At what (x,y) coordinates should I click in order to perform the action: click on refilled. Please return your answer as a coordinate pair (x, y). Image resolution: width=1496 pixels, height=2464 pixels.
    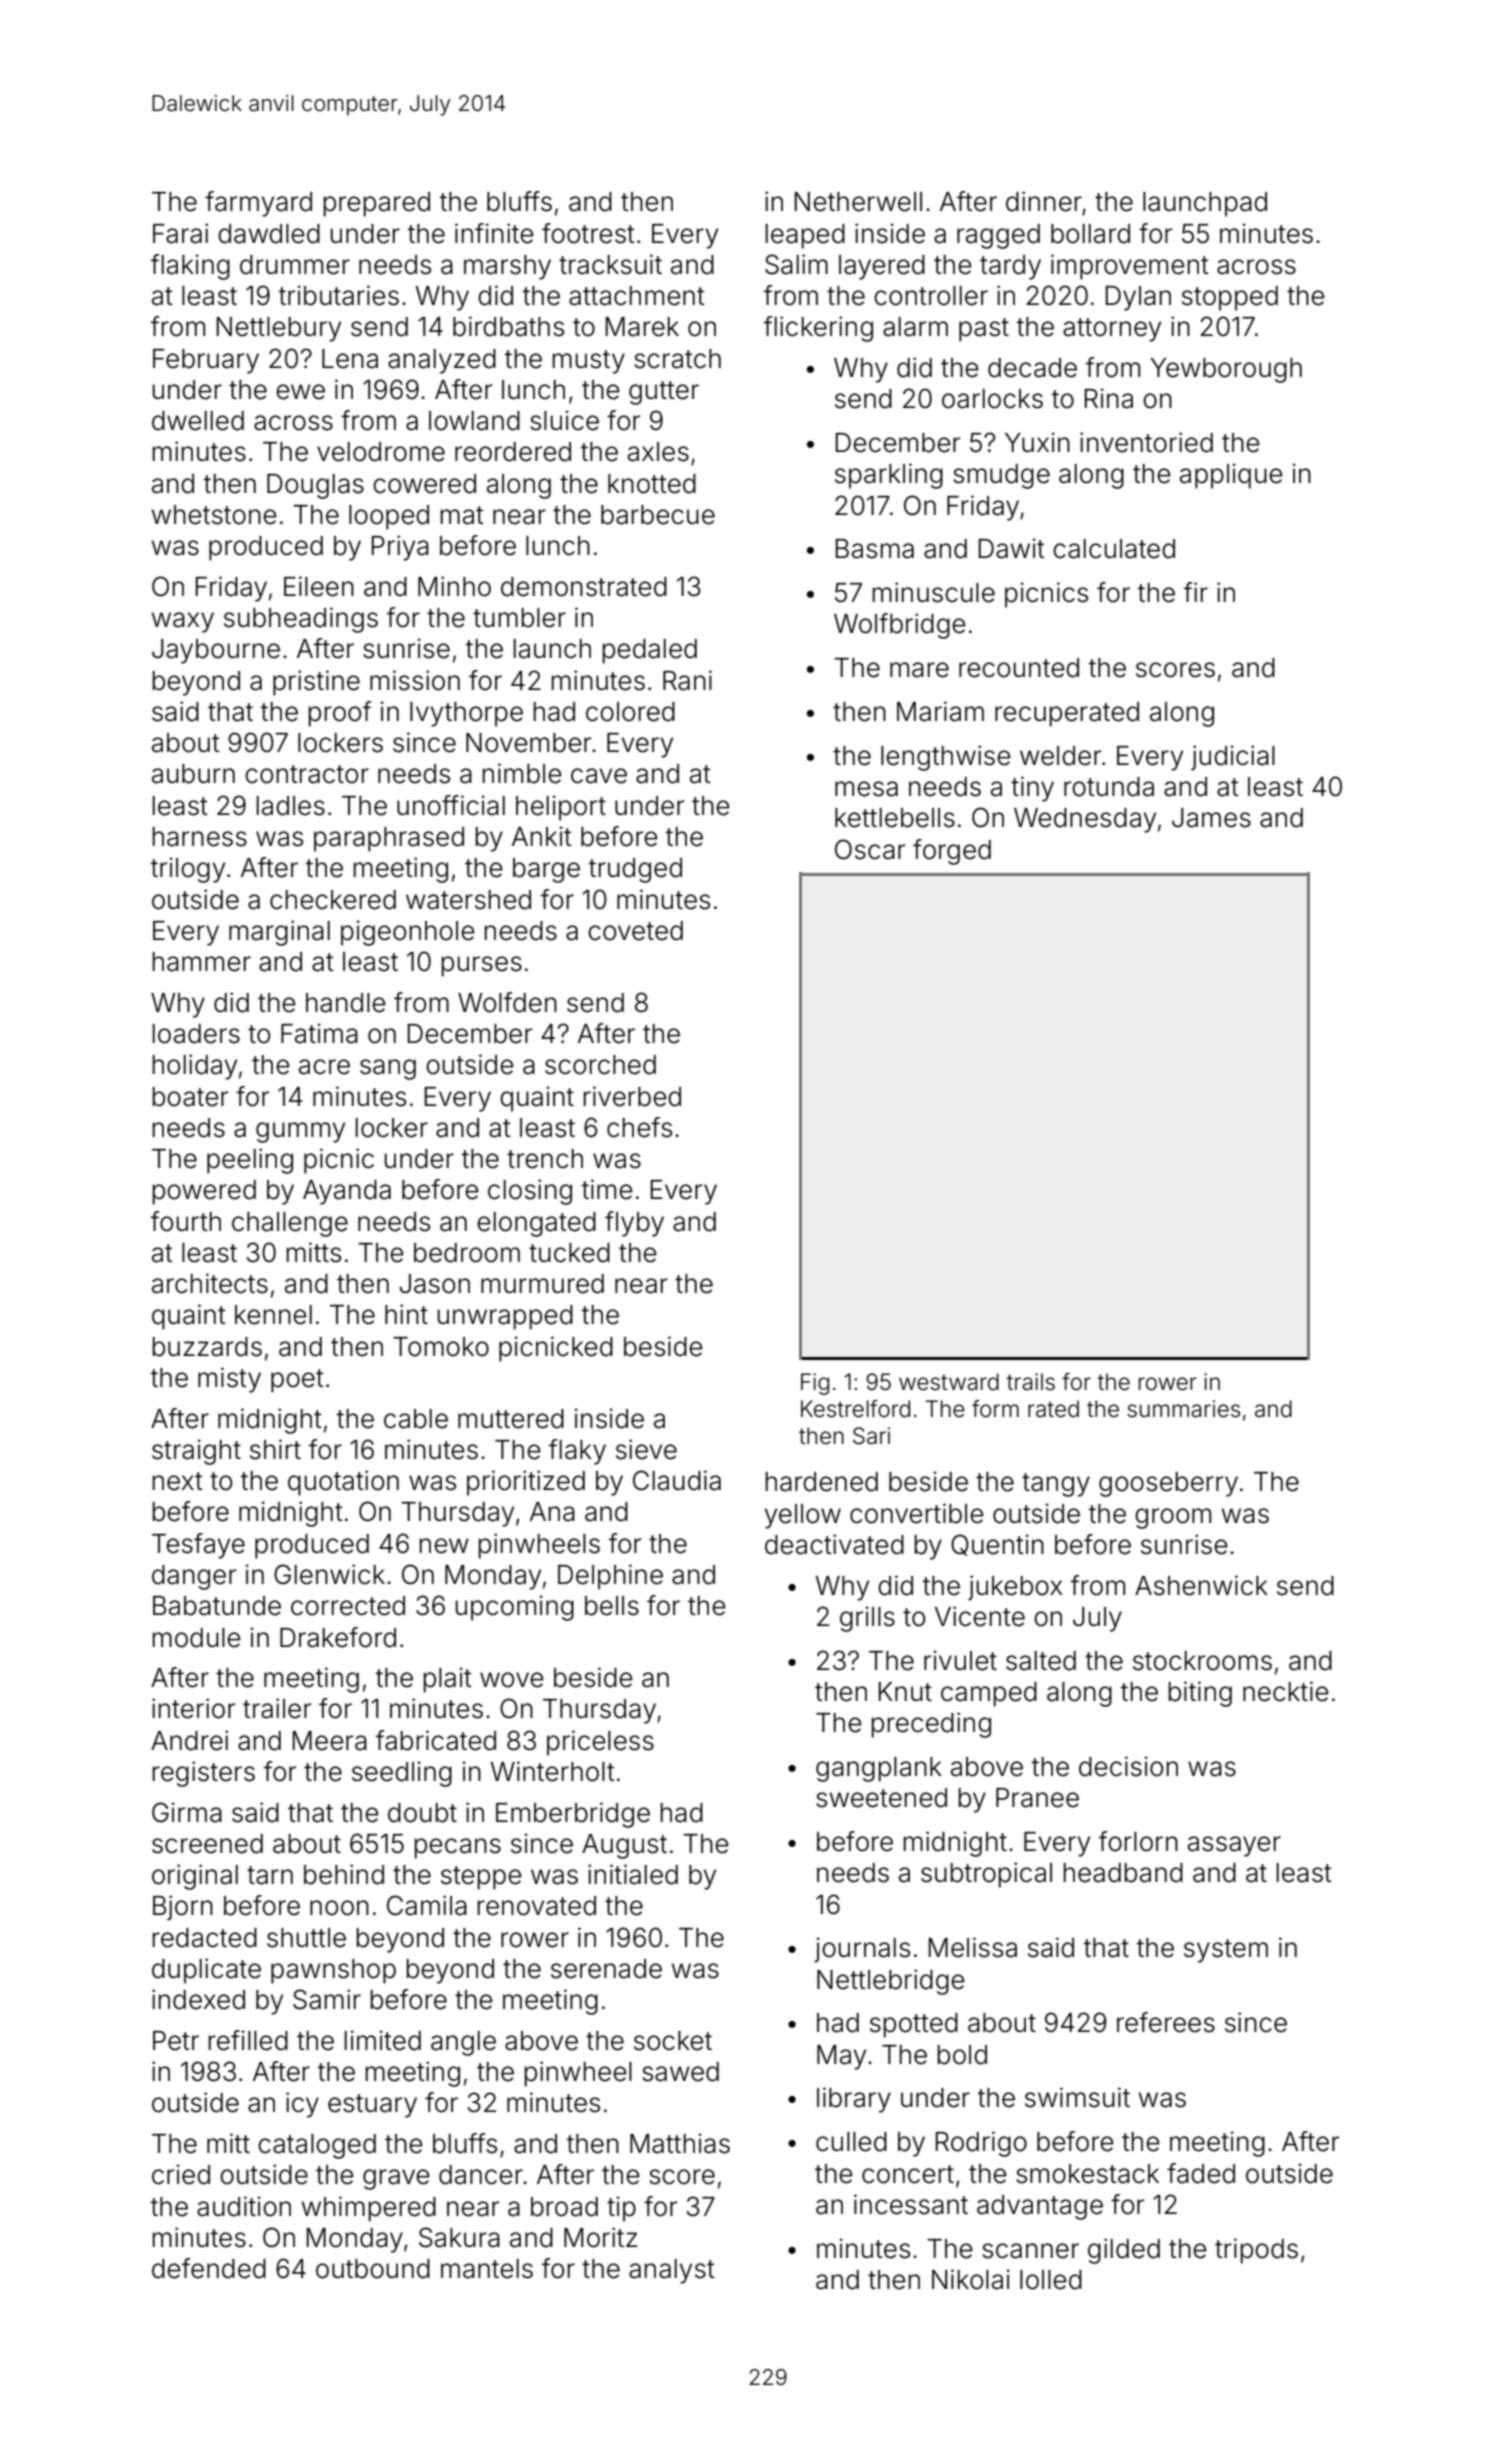
    Looking at the image, I should click on (248, 2040).
